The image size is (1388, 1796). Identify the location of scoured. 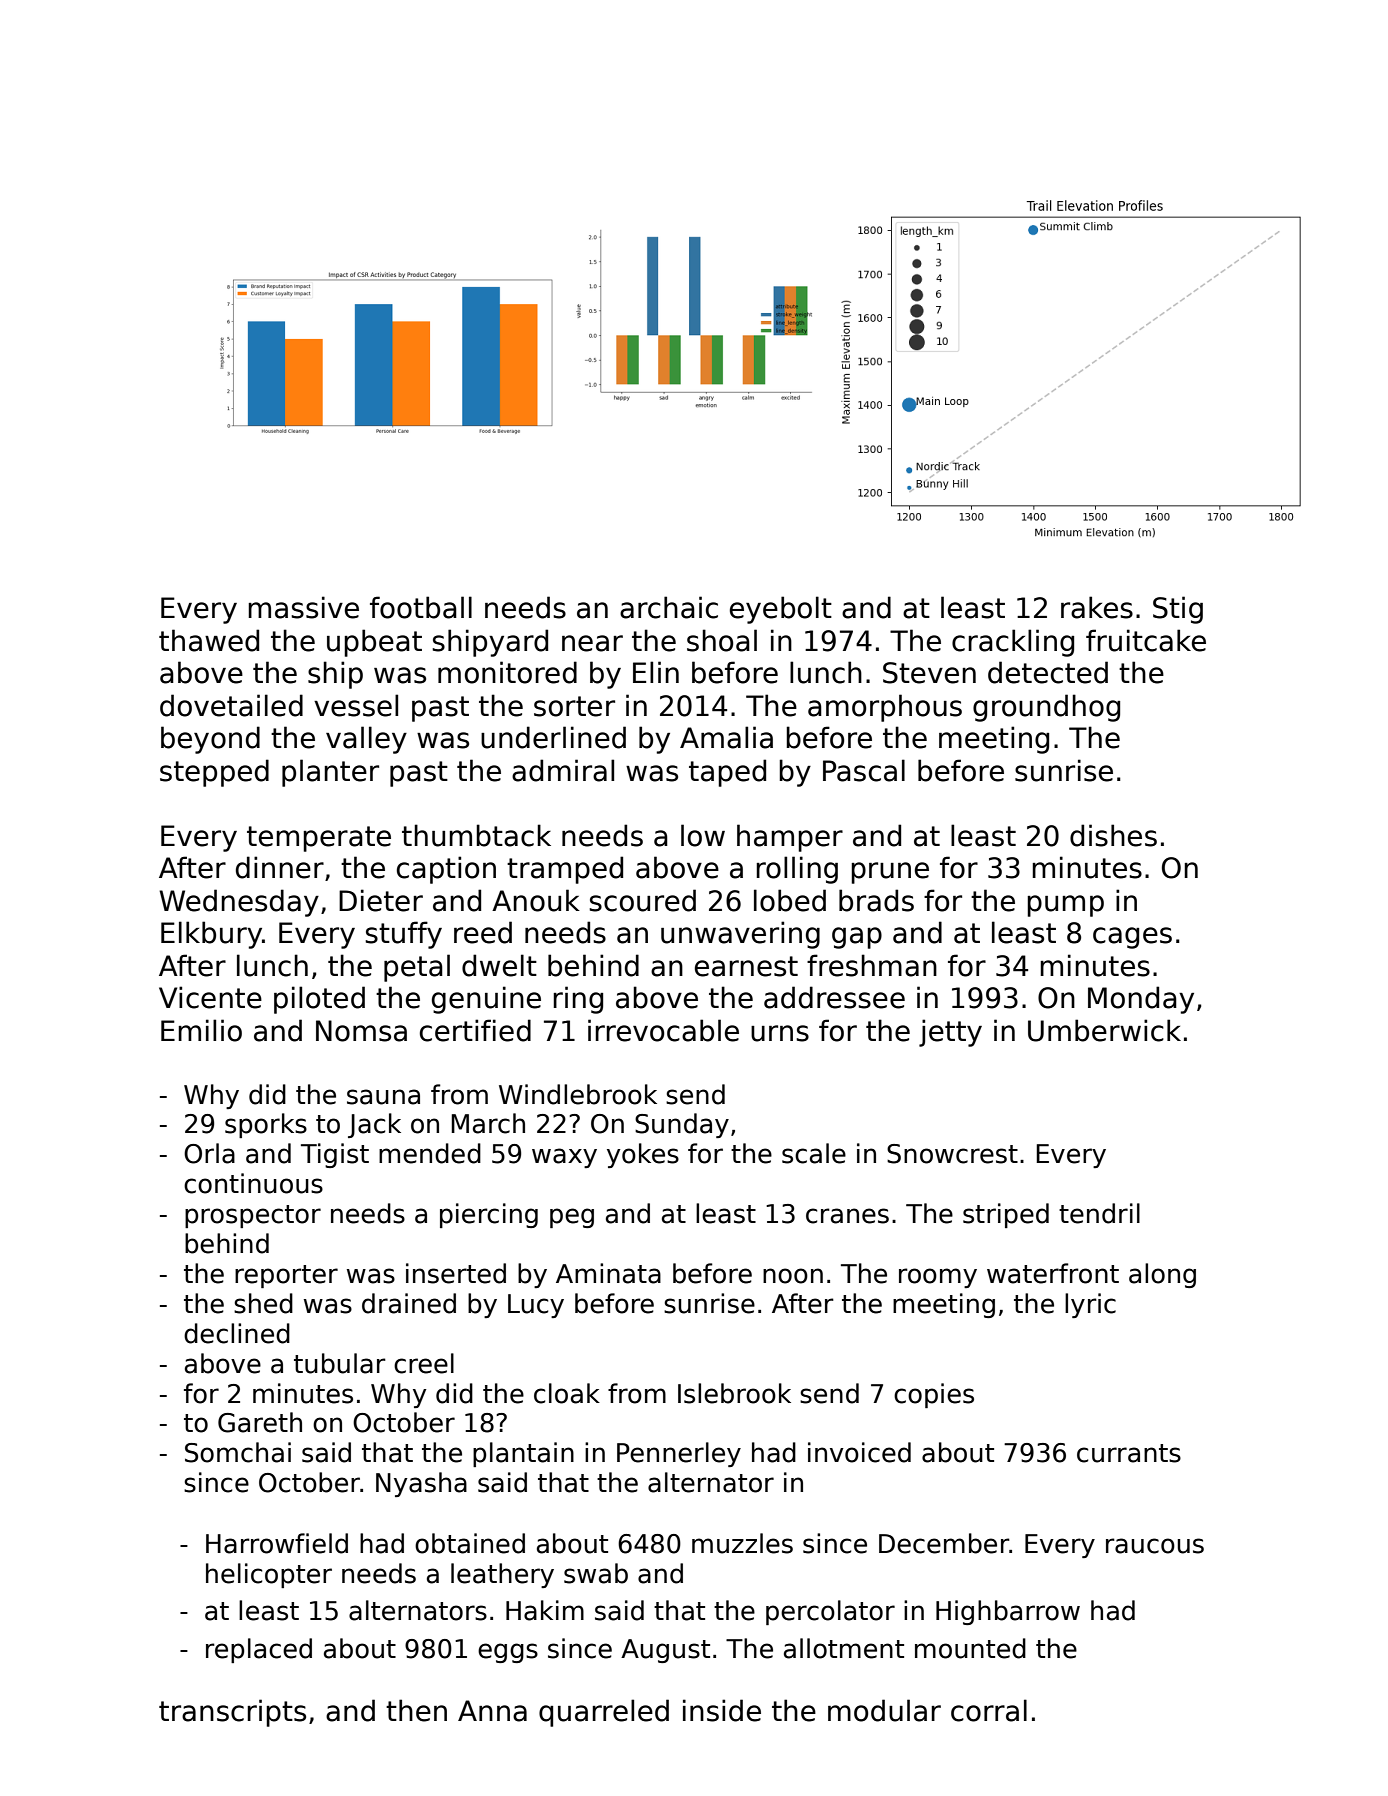
(642, 900).
